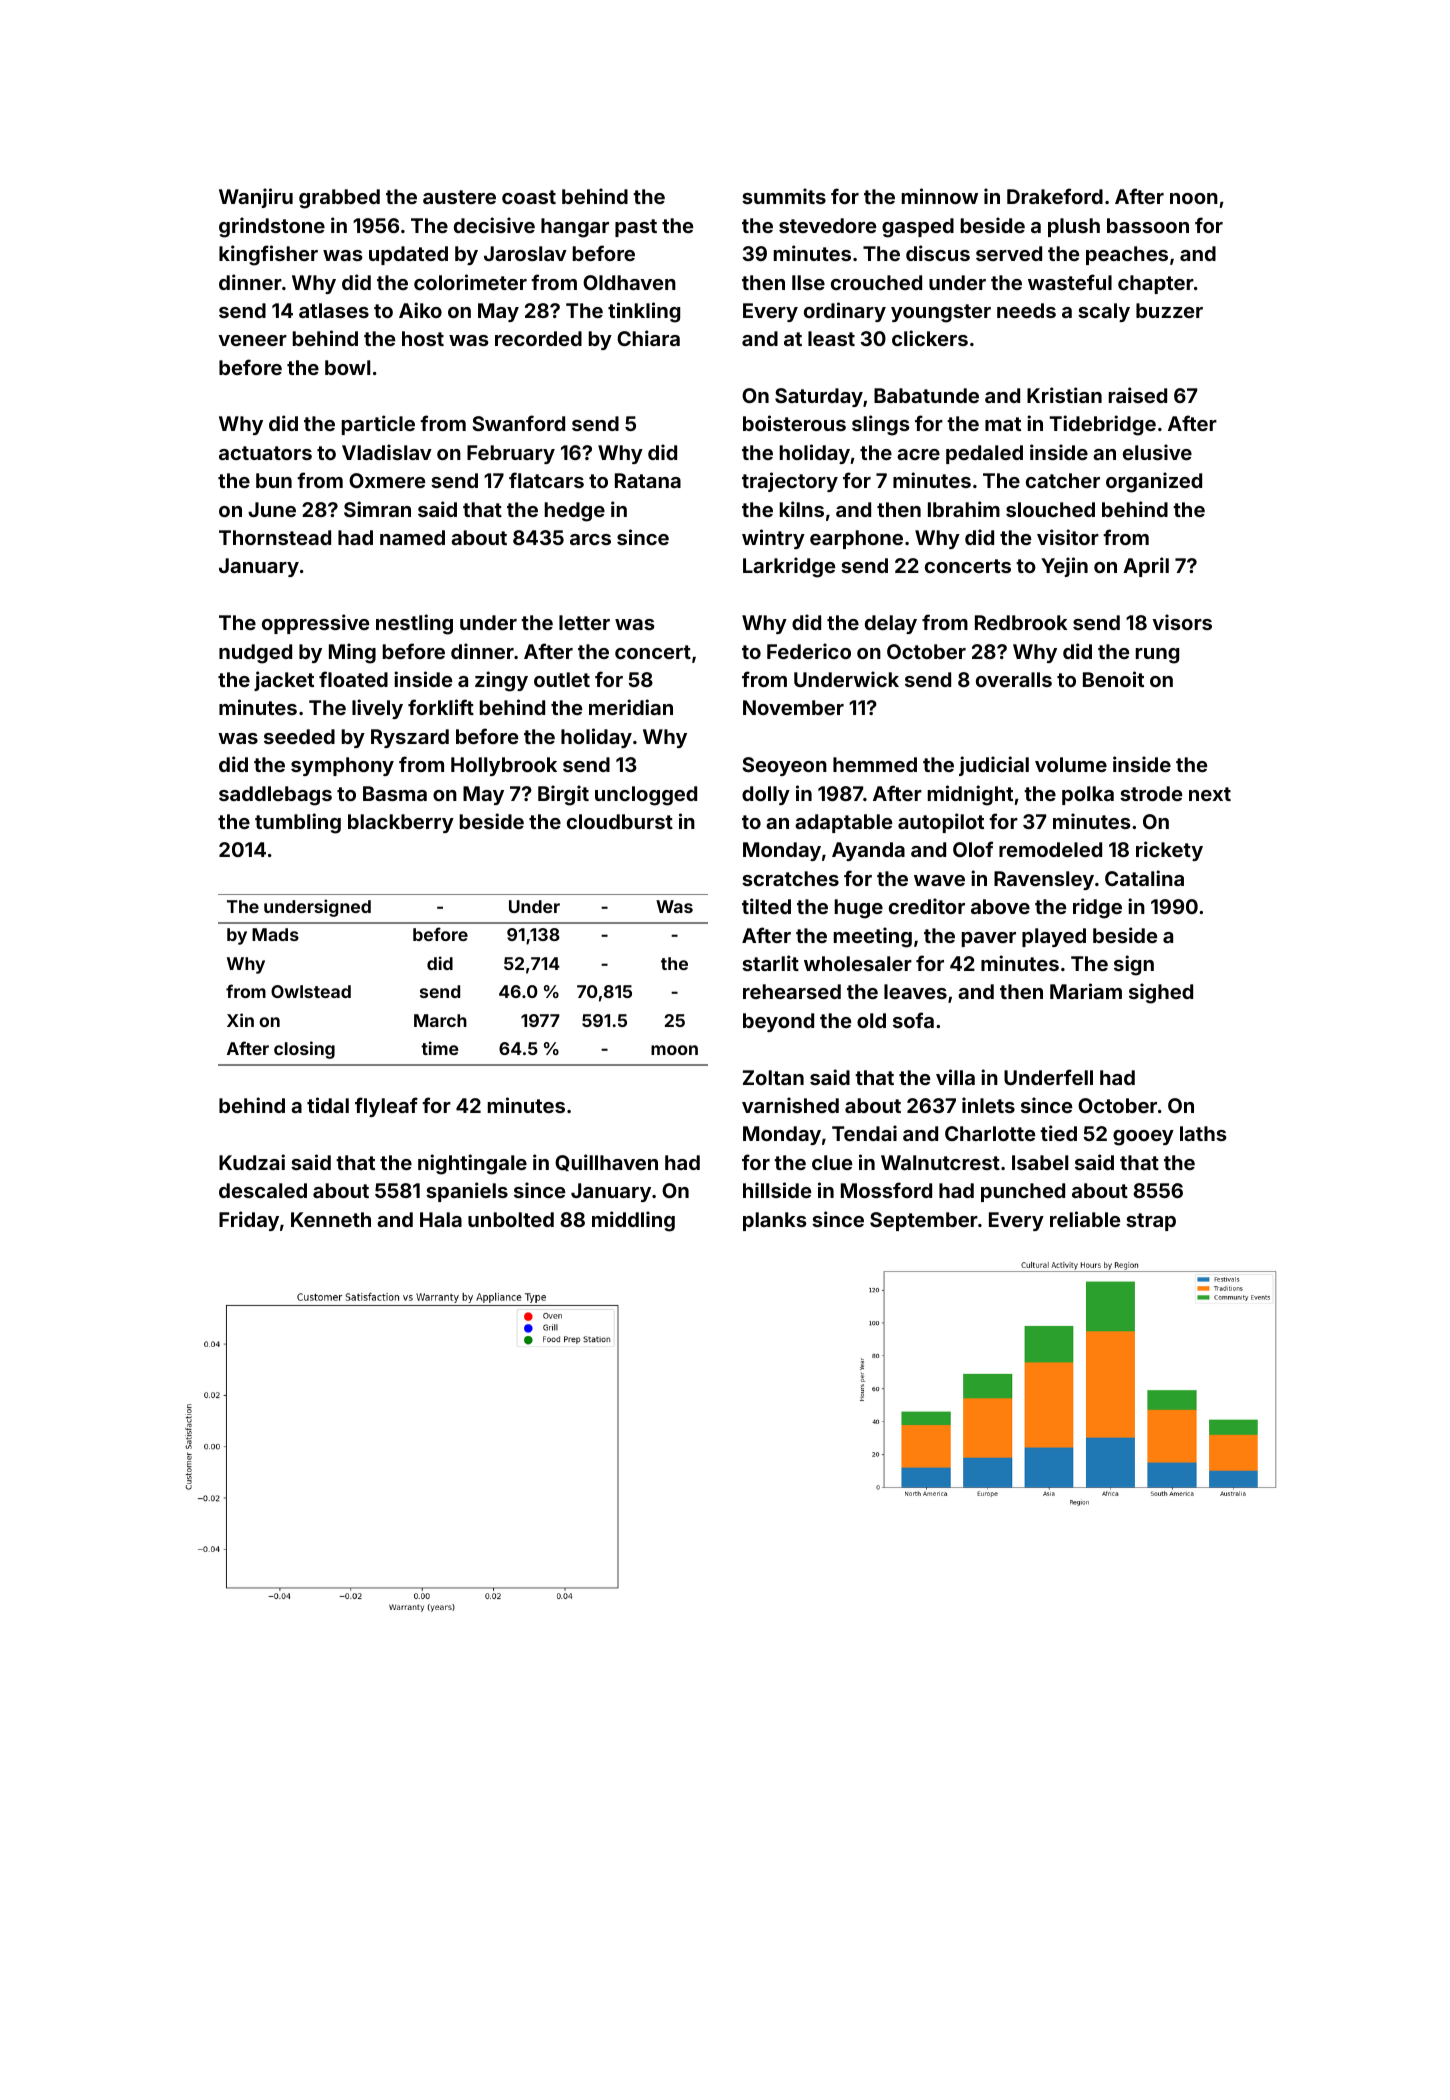 This page has width=1450, height=2100. I want to click on sighed, so click(1161, 993).
